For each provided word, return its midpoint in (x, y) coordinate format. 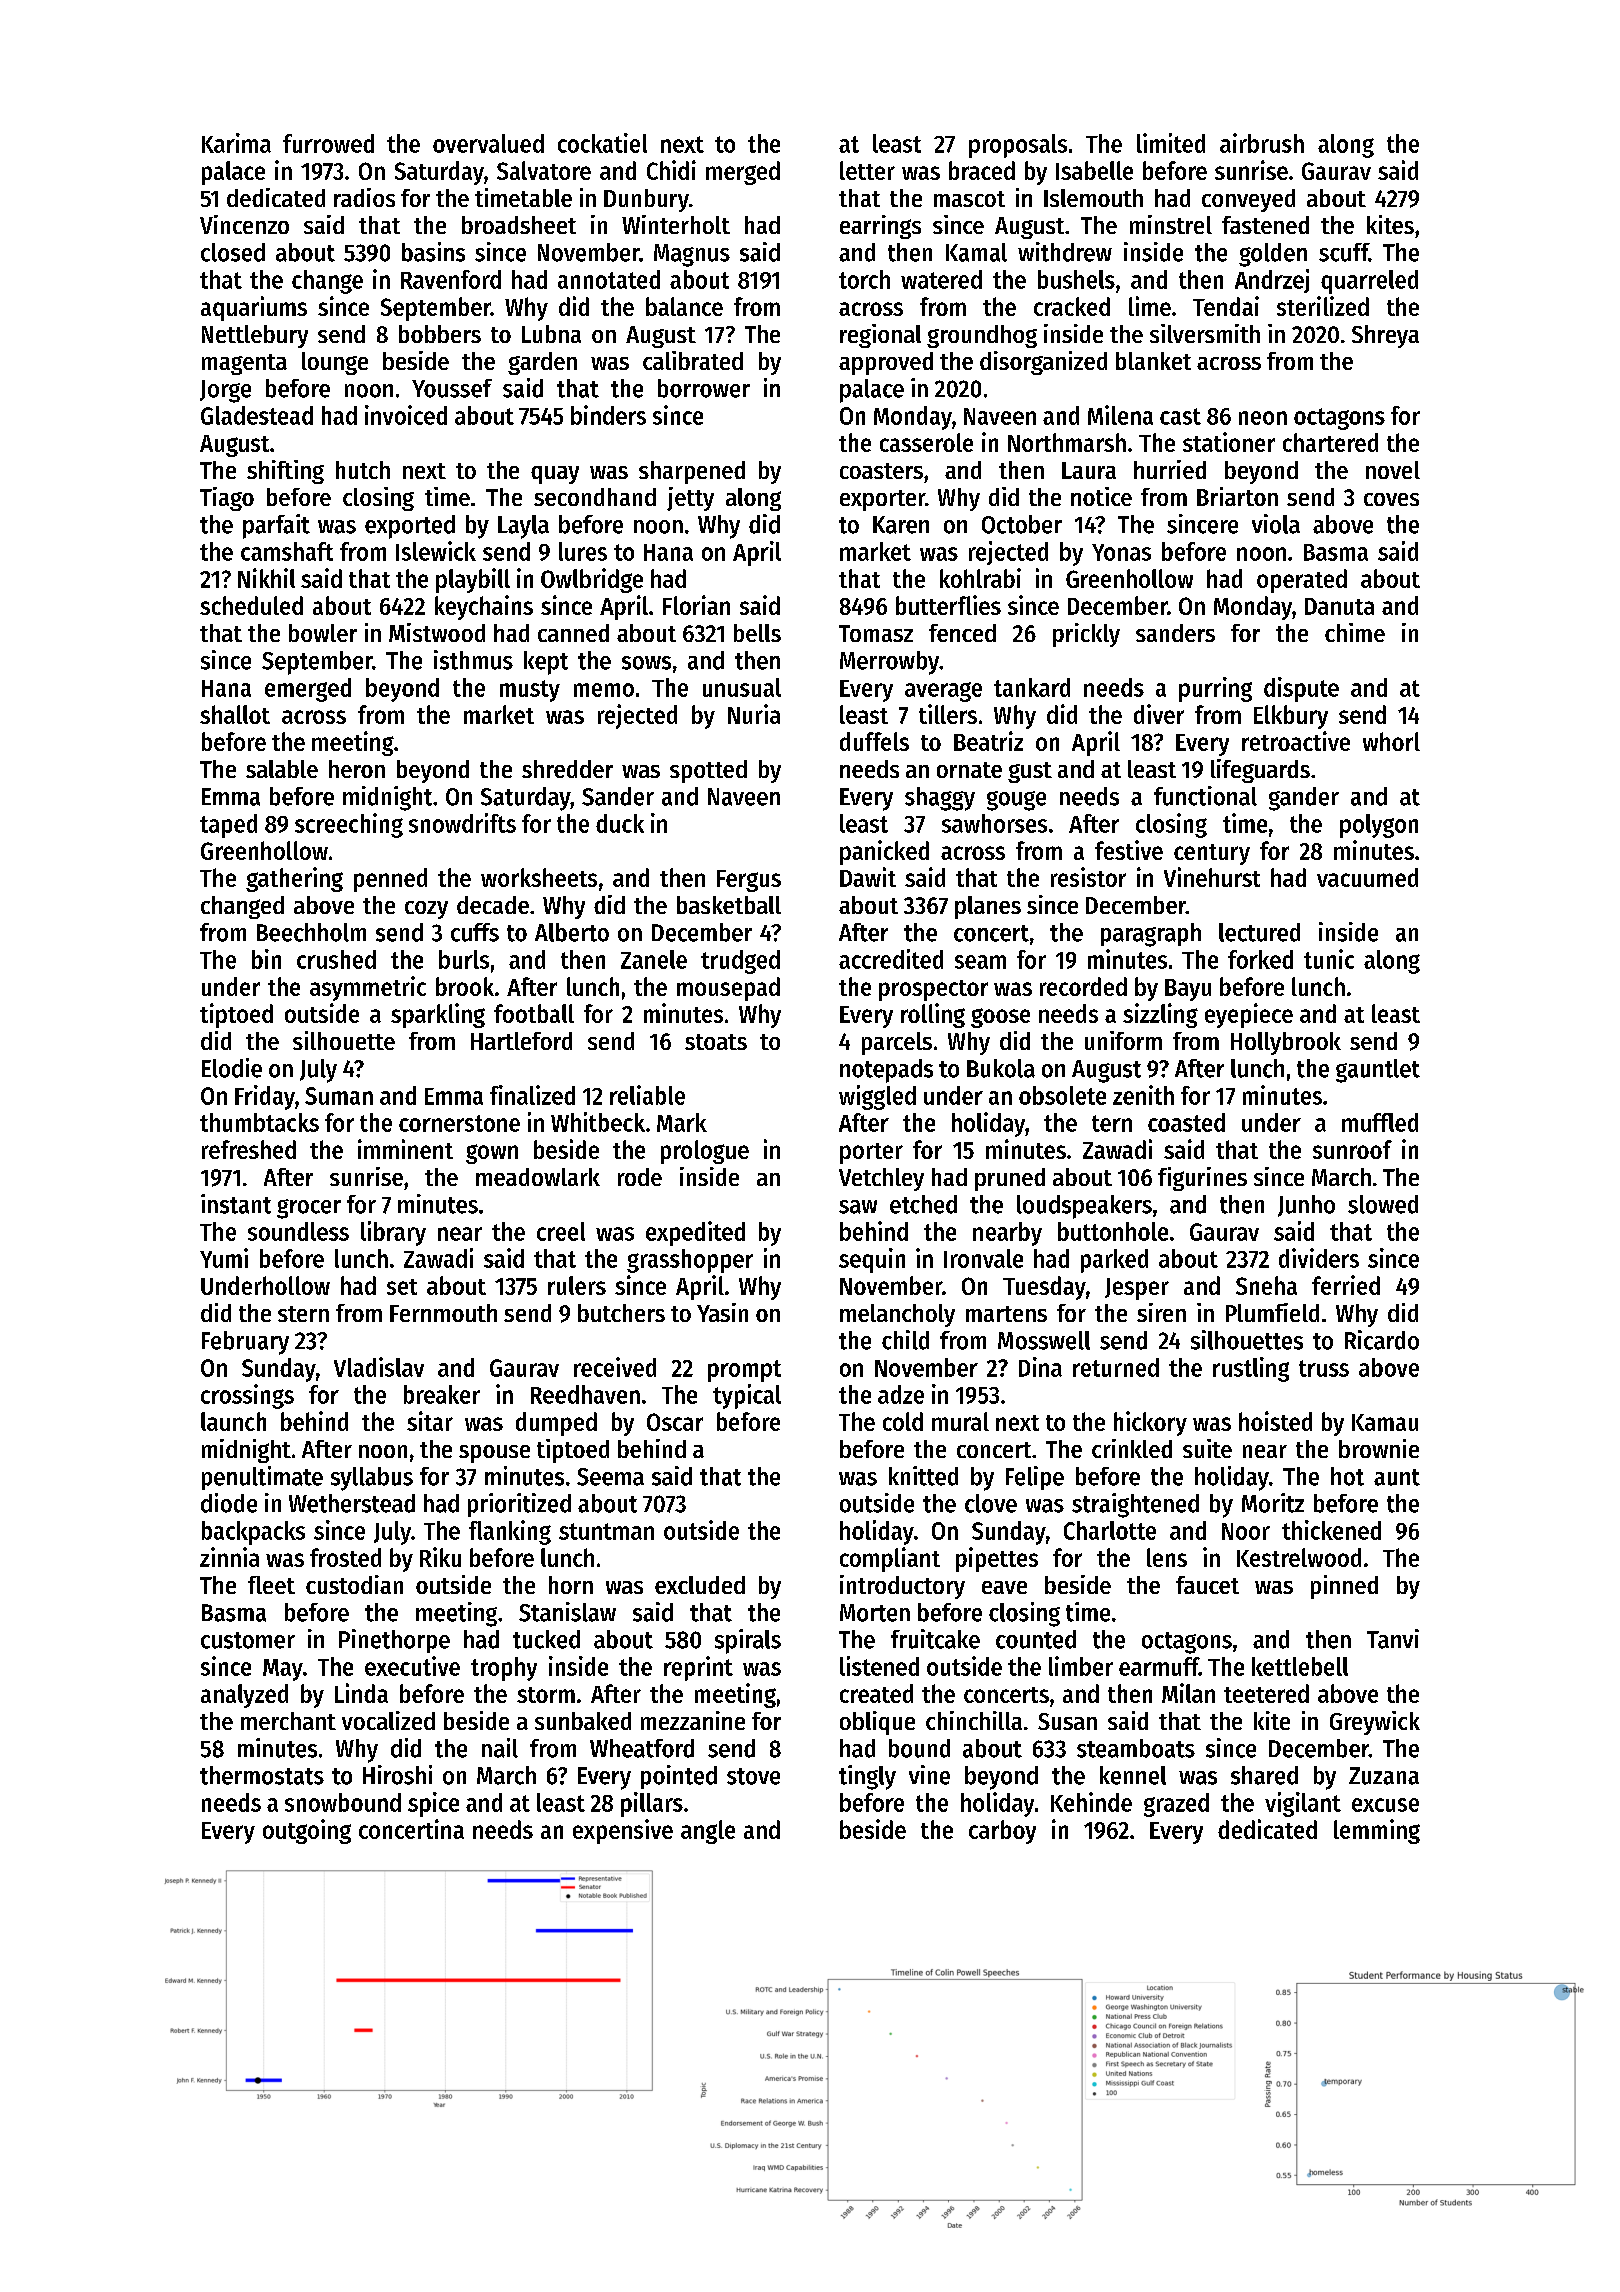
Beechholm (311, 932)
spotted (708, 771)
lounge (335, 363)
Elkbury (1291, 717)
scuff (1344, 252)
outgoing (307, 1831)
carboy (1002, 1832)
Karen (901, 525)
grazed (1176, 1805)
